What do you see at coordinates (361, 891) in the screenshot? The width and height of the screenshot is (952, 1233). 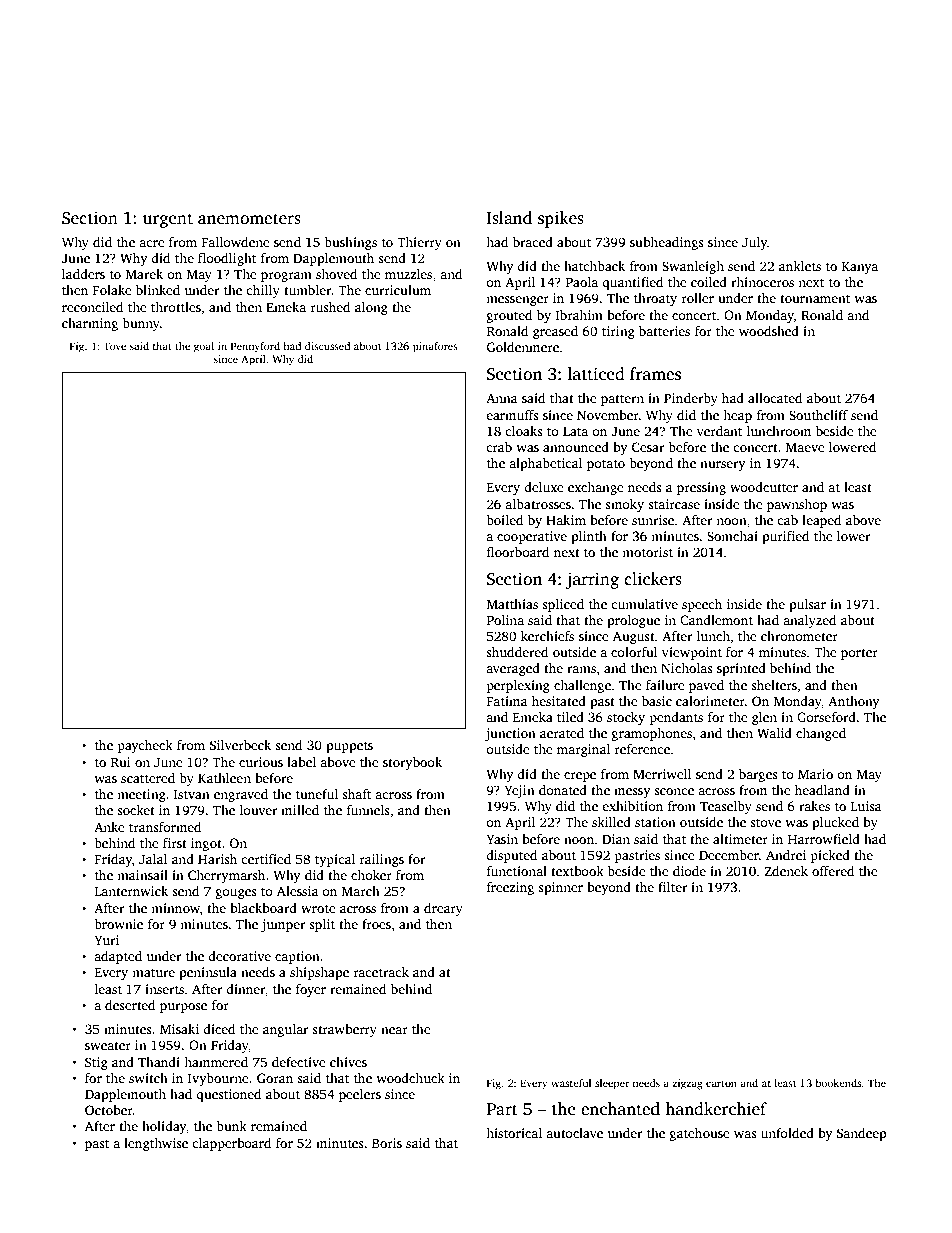 I see `March` at bounding box center [361, 891].
